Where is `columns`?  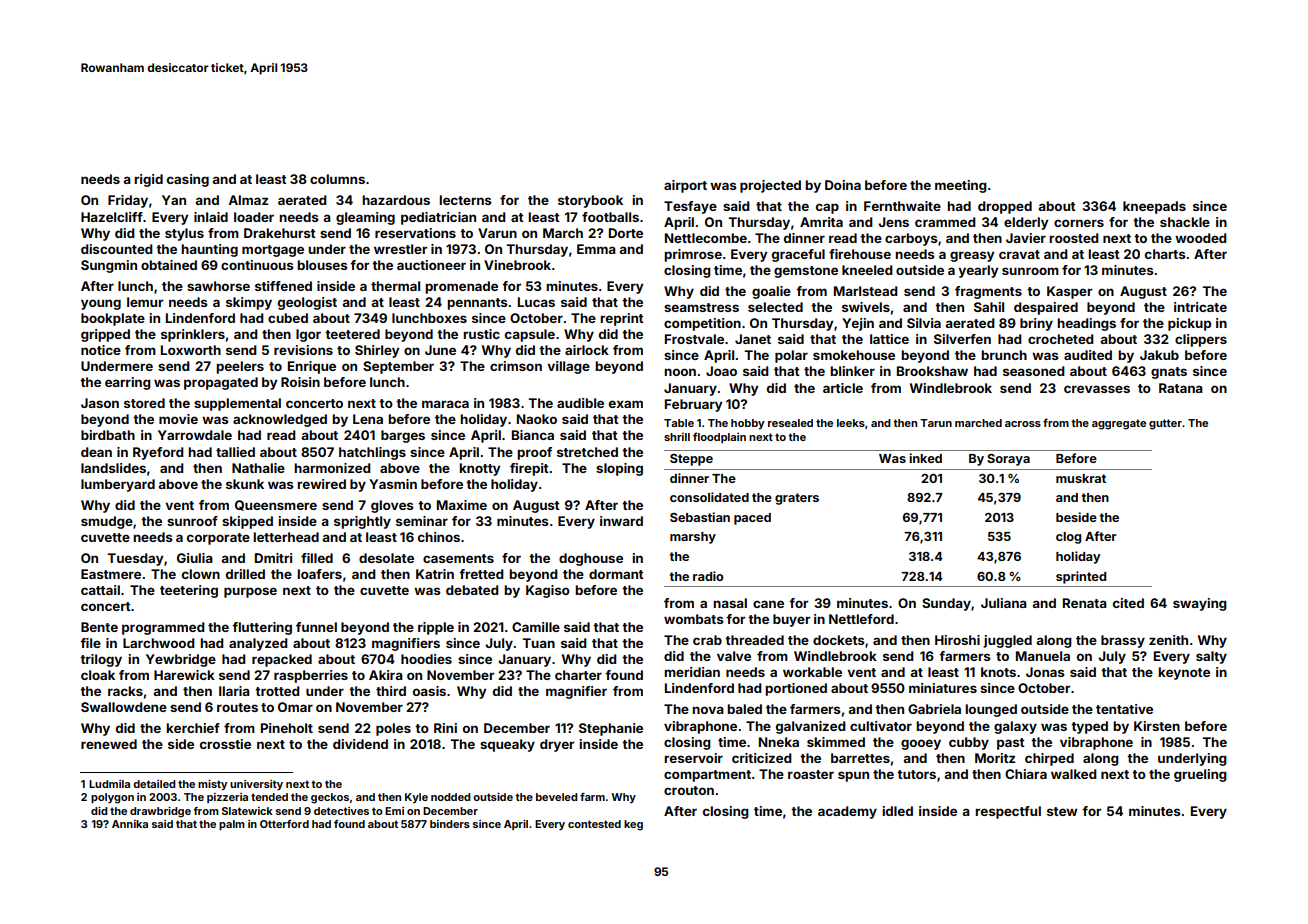 columns is located at coordinates (337, 179).
